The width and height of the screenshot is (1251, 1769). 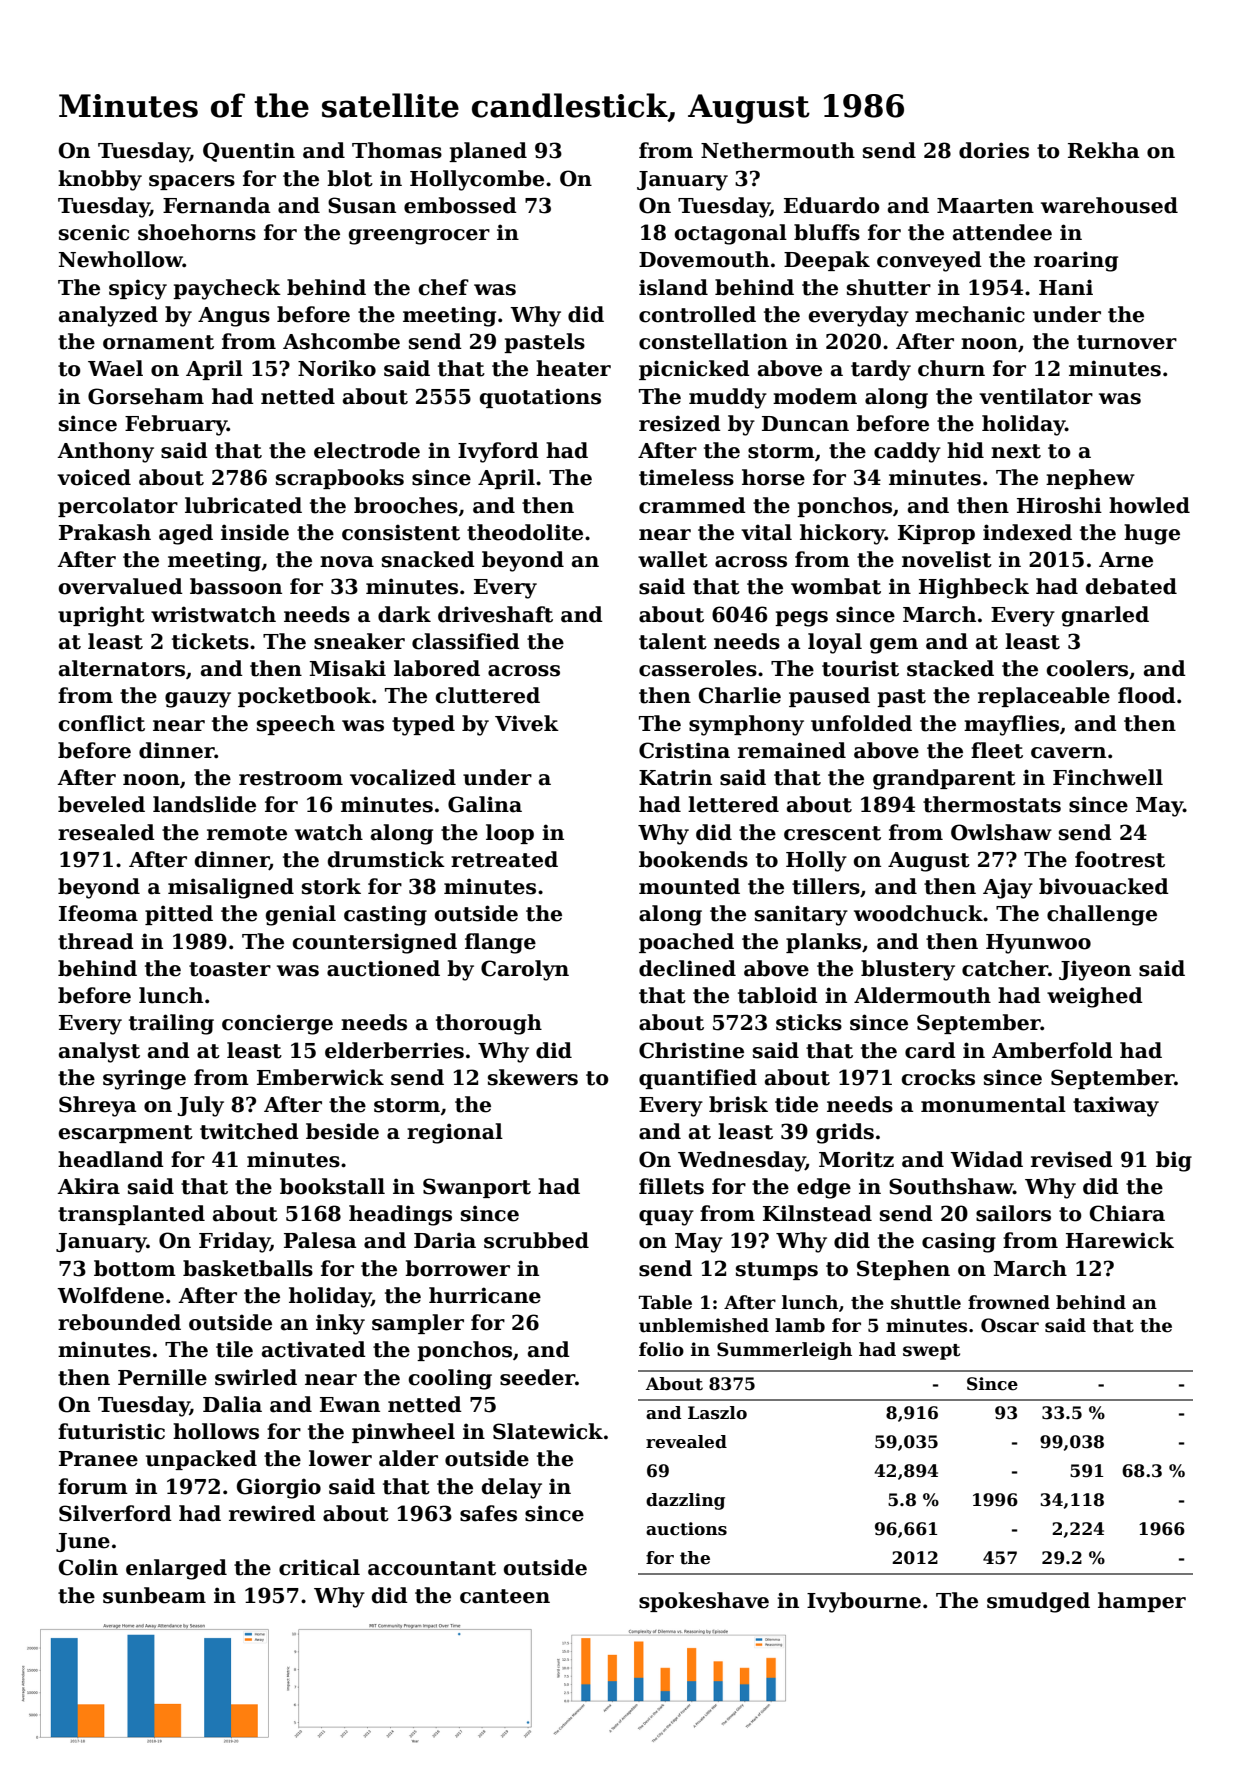 I want to click on spokeshave, so click(x=704, y=1602).
